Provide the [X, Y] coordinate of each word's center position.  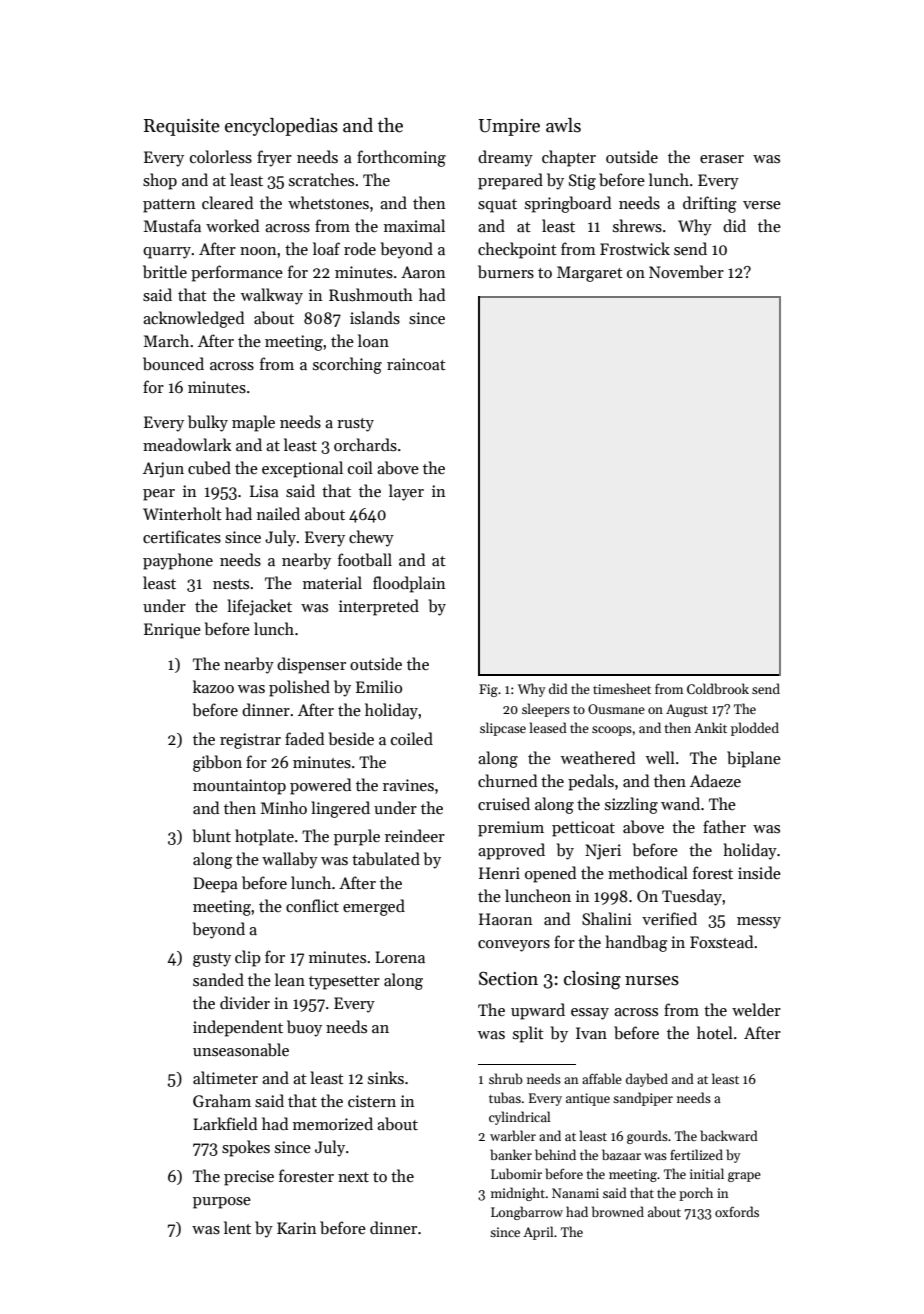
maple [253, 423]
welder [756, 1009]
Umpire [509, 127]
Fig [488, 690]
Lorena [400, 957]
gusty [212, 960]
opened [550, 874]
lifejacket [259, 607]
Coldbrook [718, 688]
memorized [333, 1123]
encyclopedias [281, 127]
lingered [340, 809]
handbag [637, 943]
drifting [710, 204]
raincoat [416, 364]
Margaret [590, 274]
